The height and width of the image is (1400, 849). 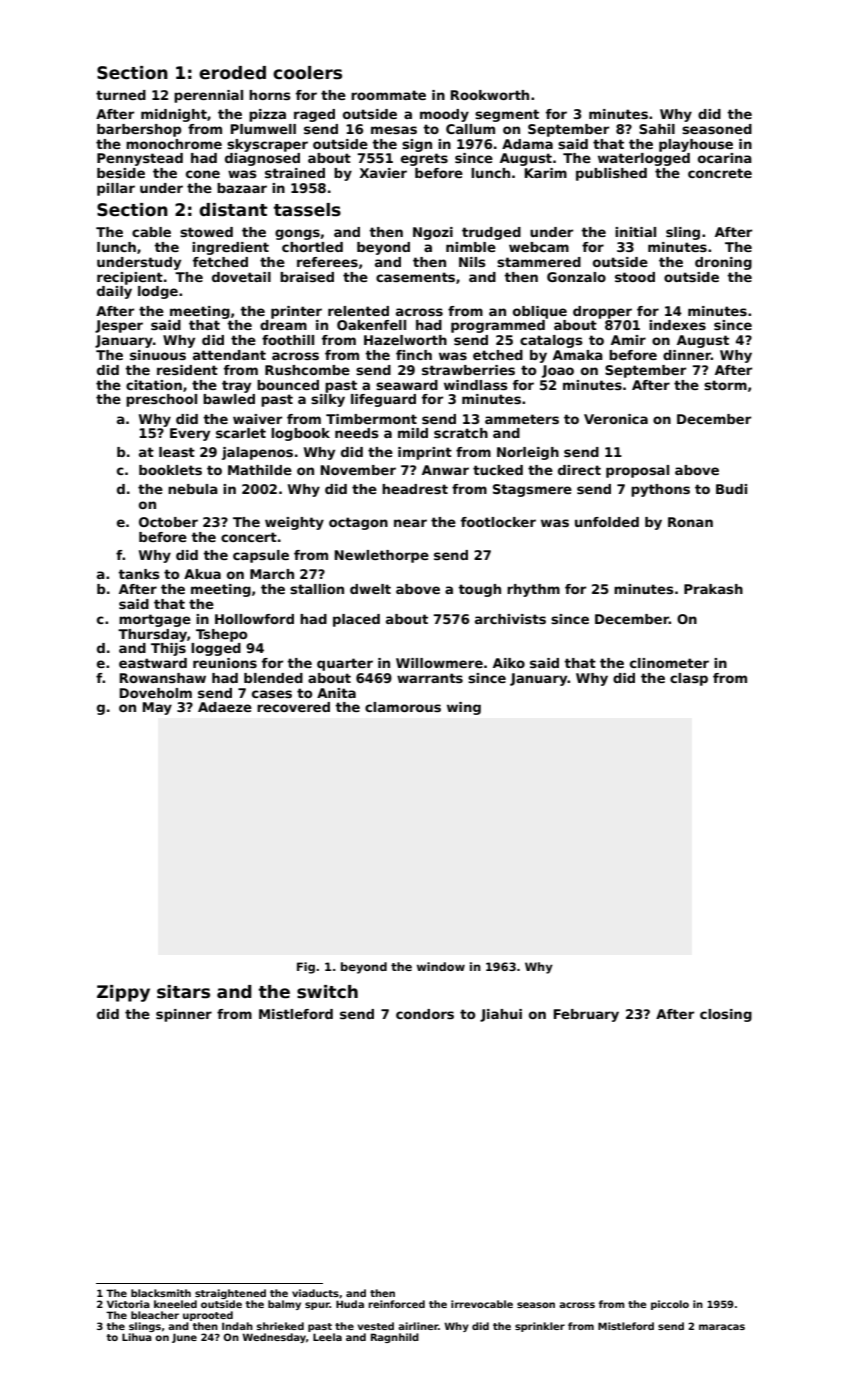 I want to click on turned, so click(x=121, y=95).
